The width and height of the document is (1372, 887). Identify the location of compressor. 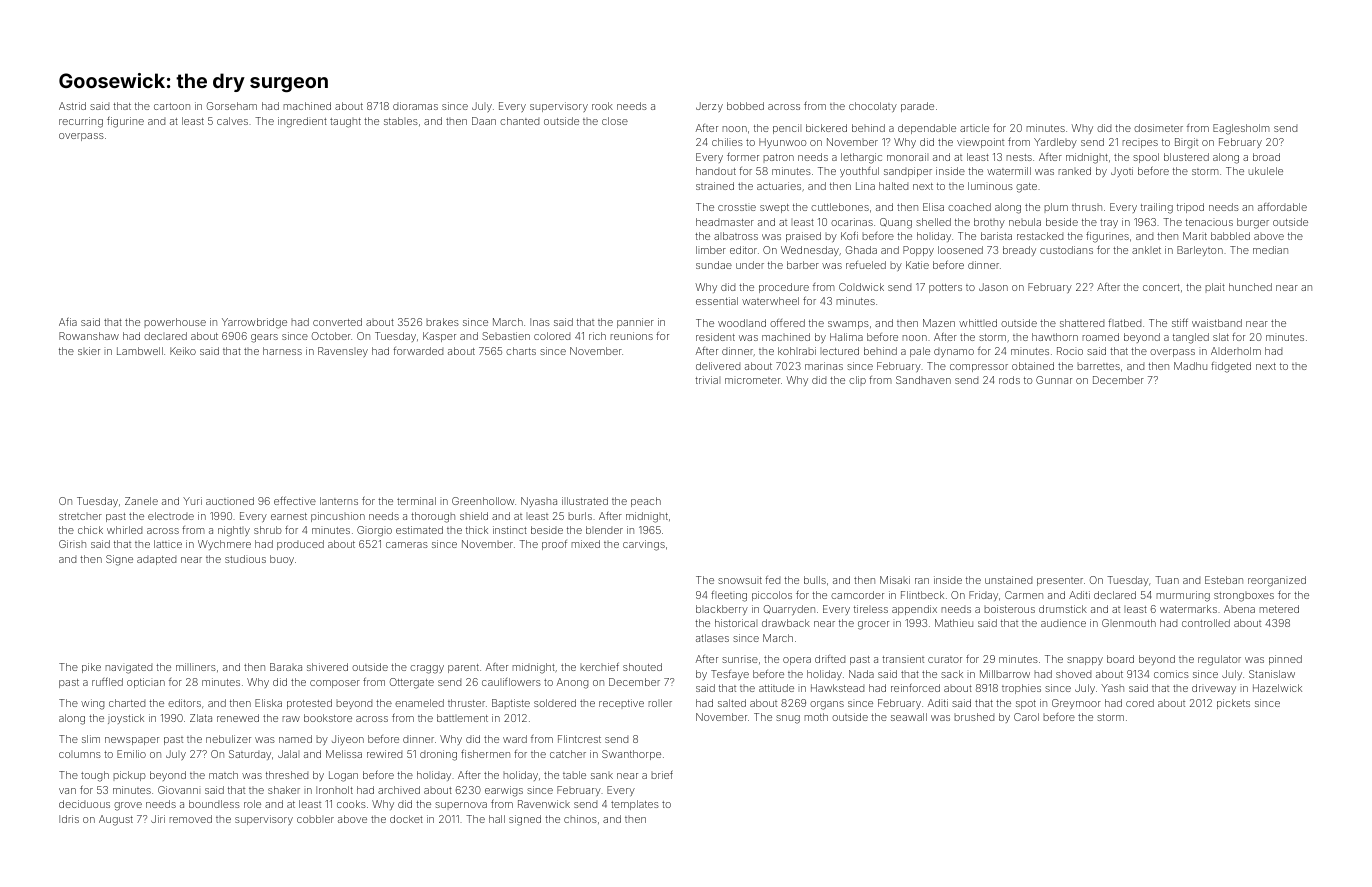
(979, 368).
